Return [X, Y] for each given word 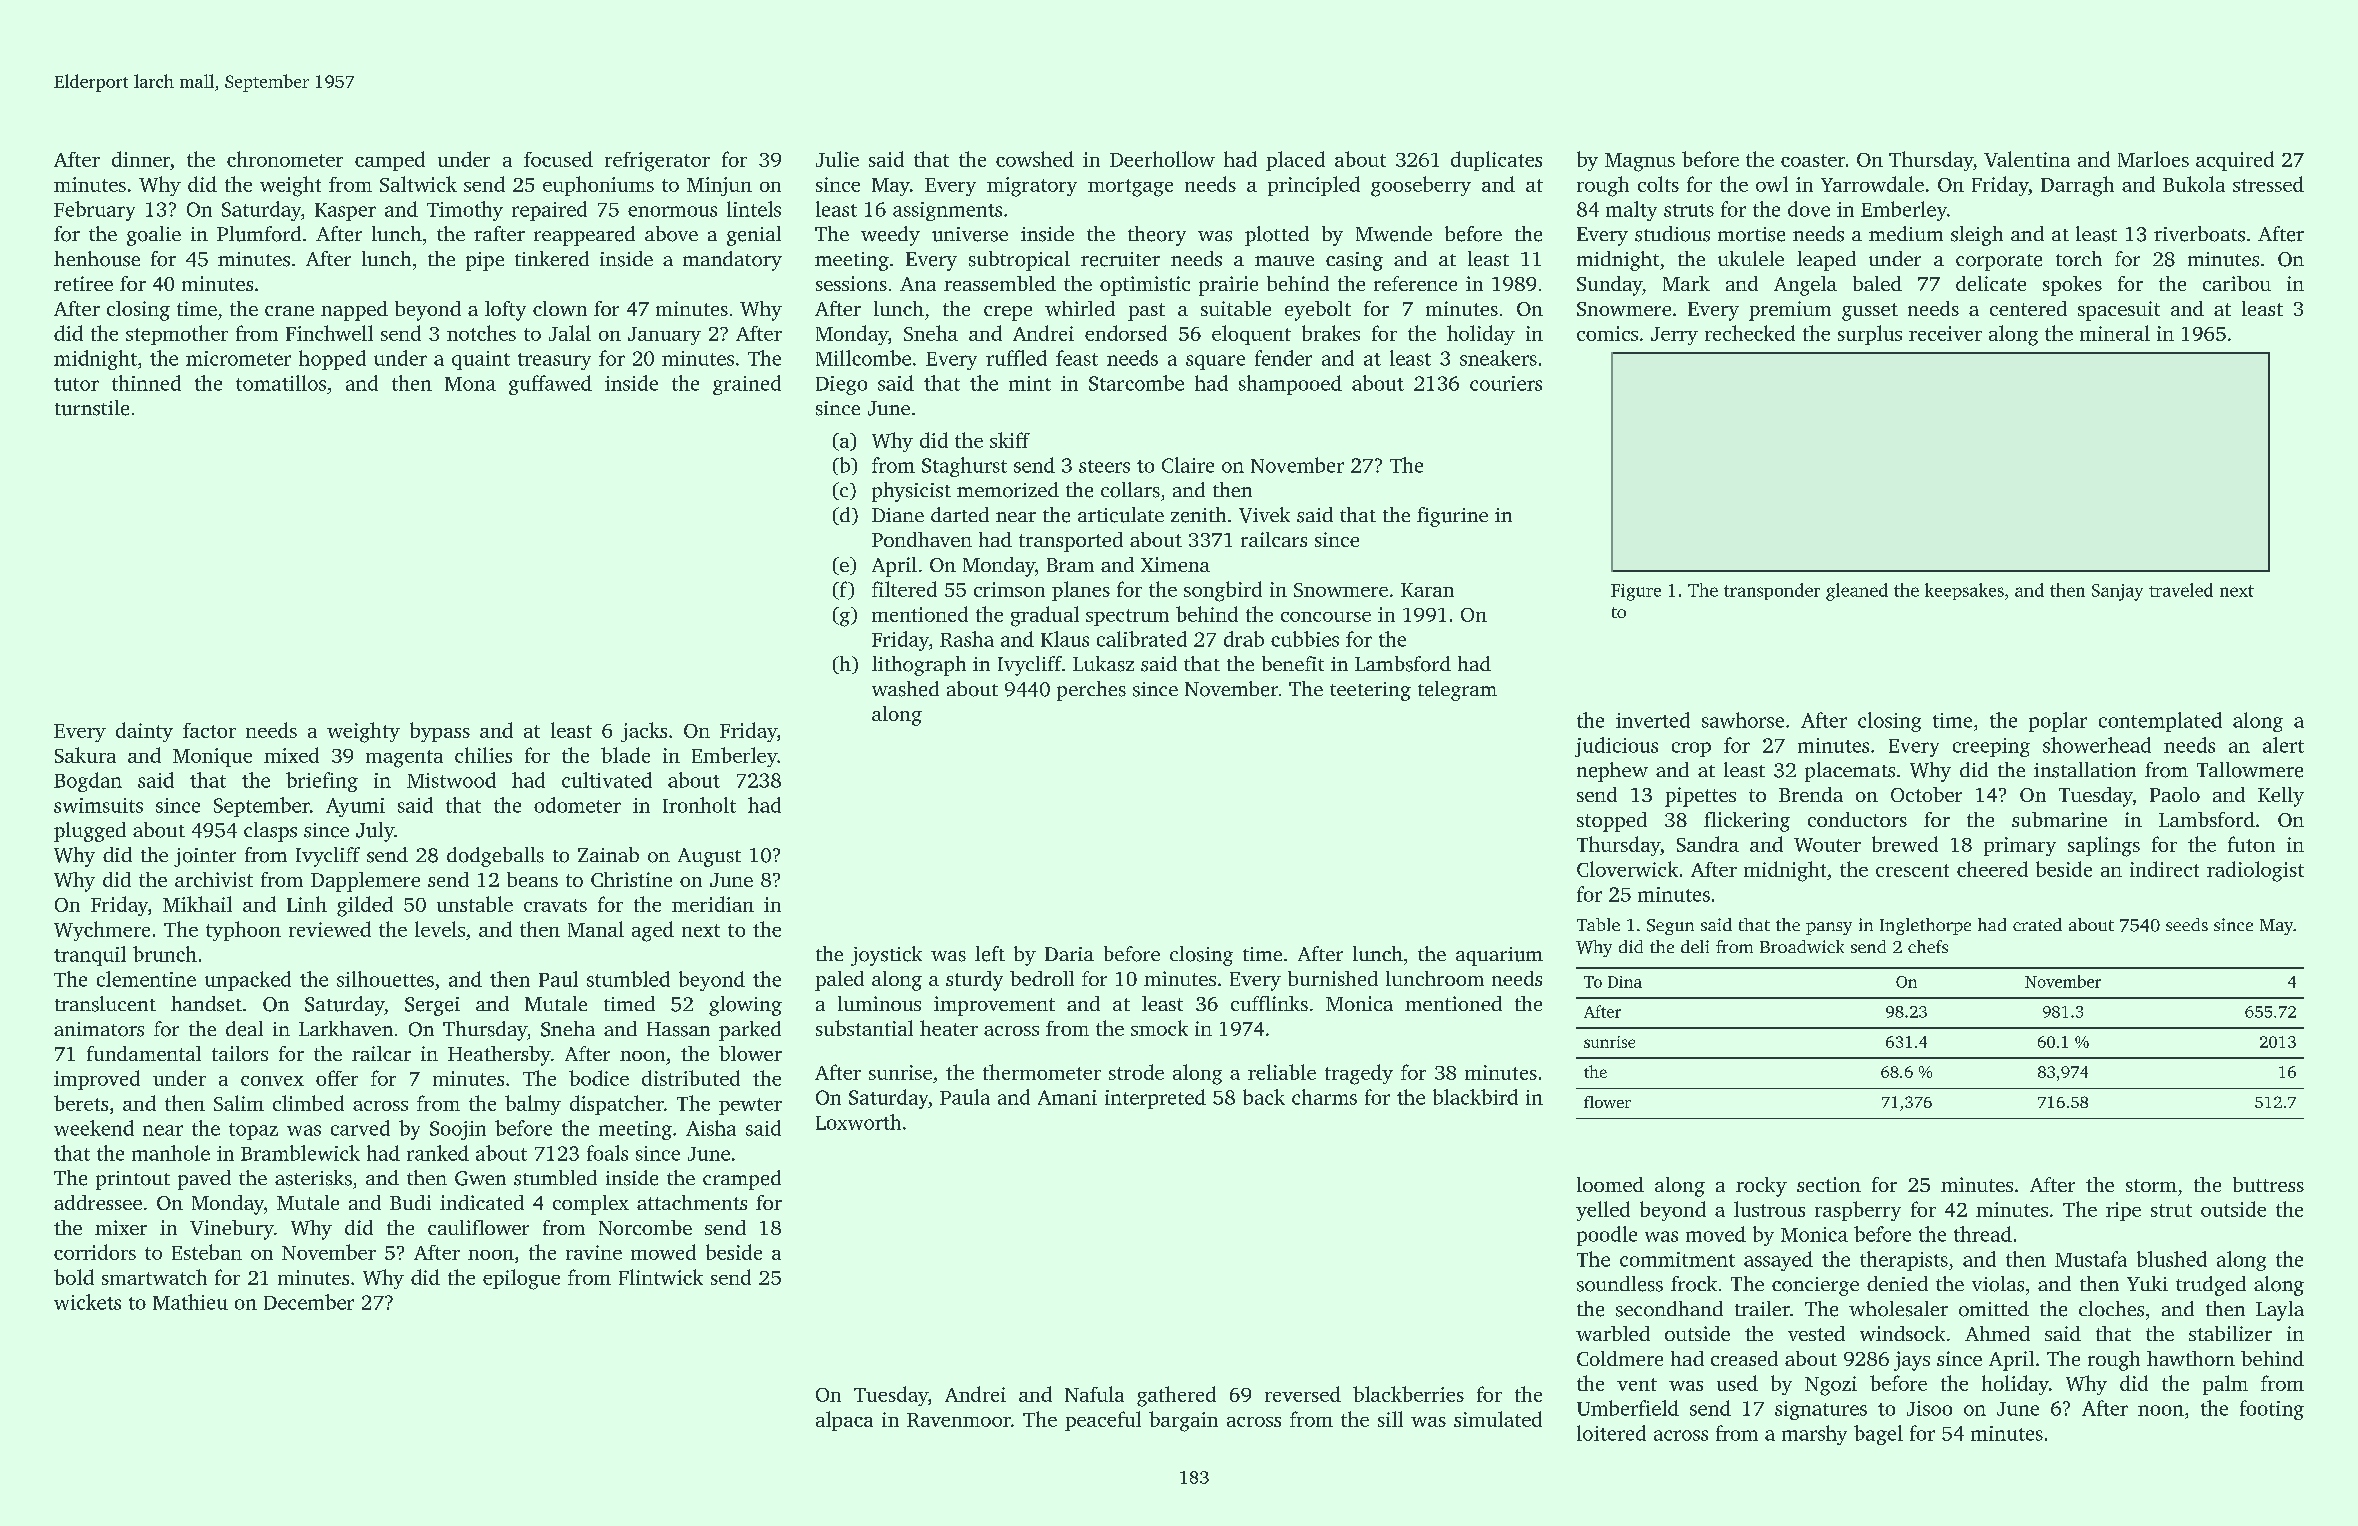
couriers [1506, 383]
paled [839, 981]
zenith [1198, 515]
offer [337, 1078]
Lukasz [1103, 664]
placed [1295, 161]
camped [390, 161]
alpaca [844, 1421]
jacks [644, 732]
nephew [1612, 772]
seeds [2187, 924]
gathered [1176, 1396]
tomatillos [281, 383]
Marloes [2153, 159]
